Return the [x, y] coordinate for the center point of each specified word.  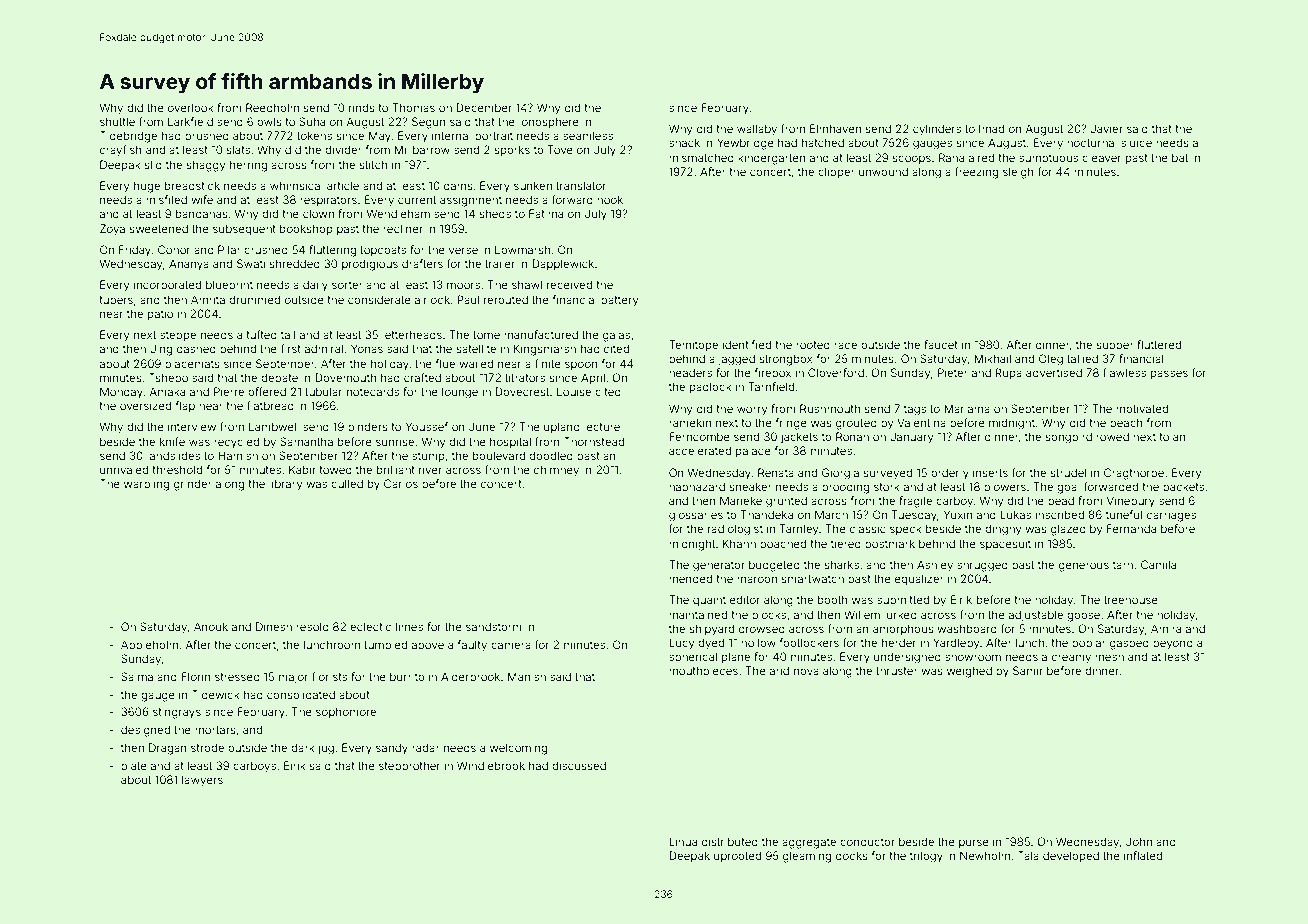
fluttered [1159, 344]
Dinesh [274, 626]
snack [684, 142]
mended [690, 578]
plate [134, 767]
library [285, 485]
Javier [1106, 128]
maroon [757, 579]
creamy [1071, 659]
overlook [191, 107]
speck [906, 530]
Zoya [112, 230]
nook [610, 199]
